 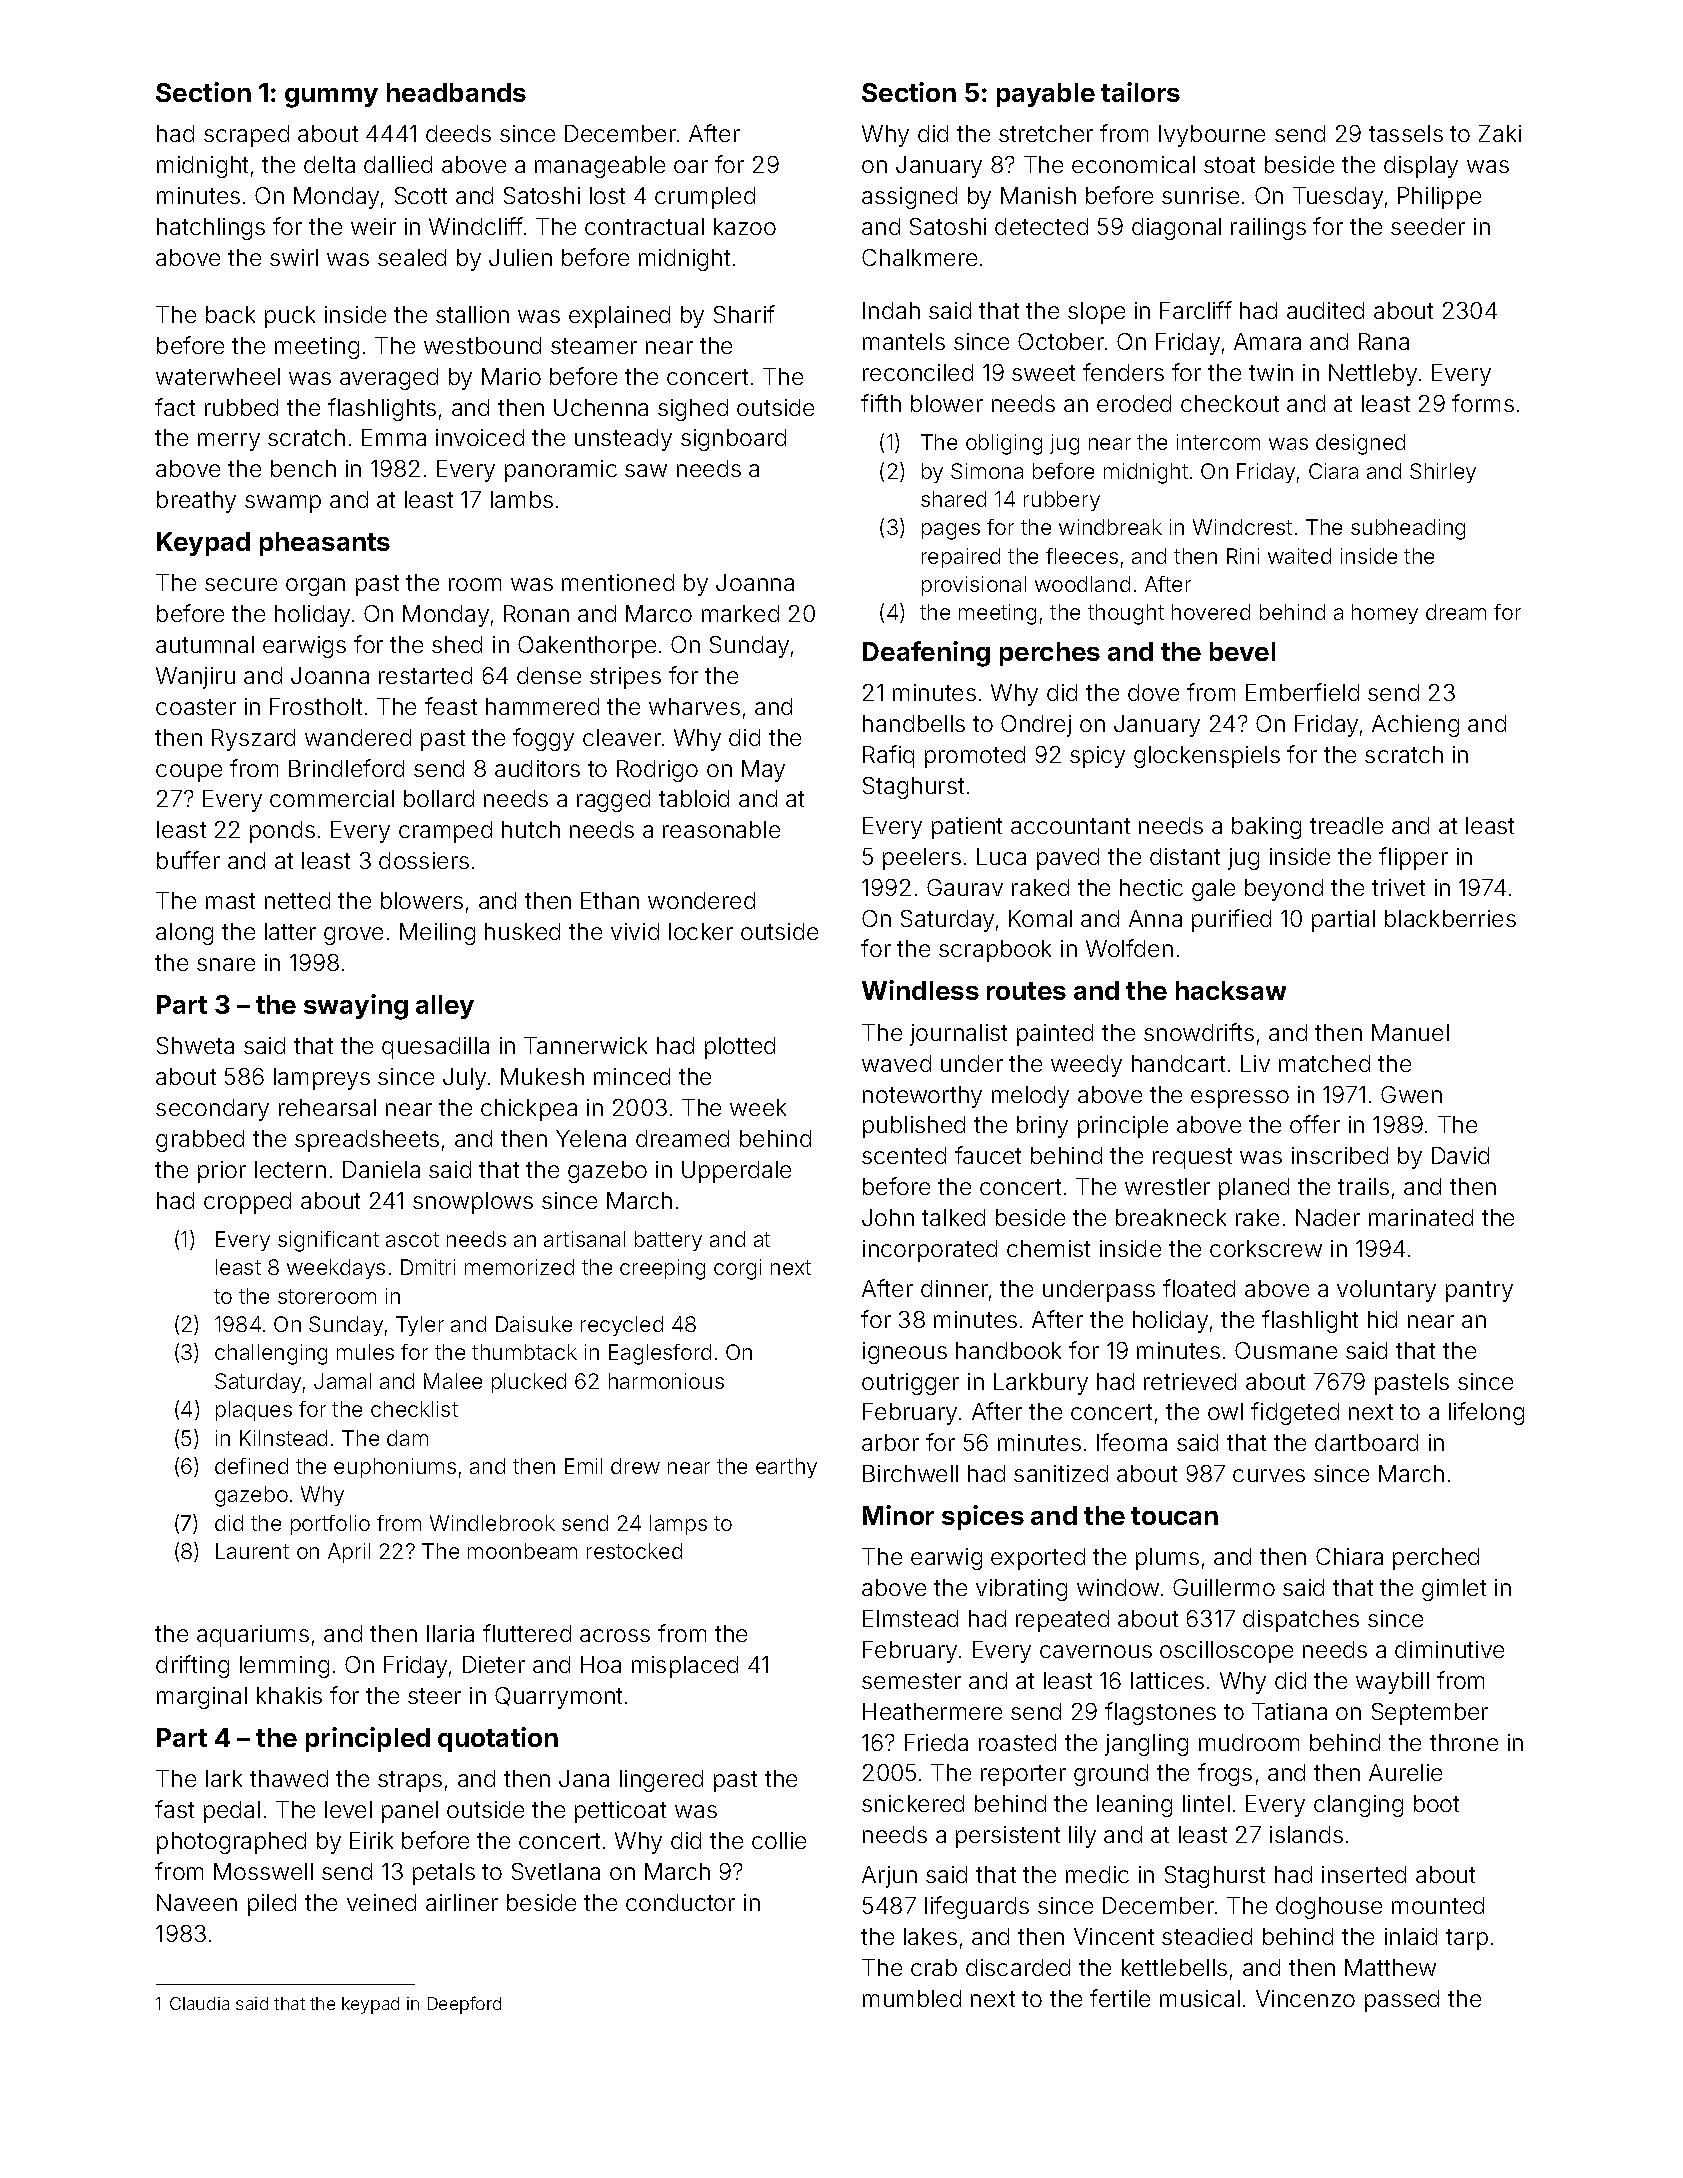 I want to click on organ, so click(x=315, y=587).
